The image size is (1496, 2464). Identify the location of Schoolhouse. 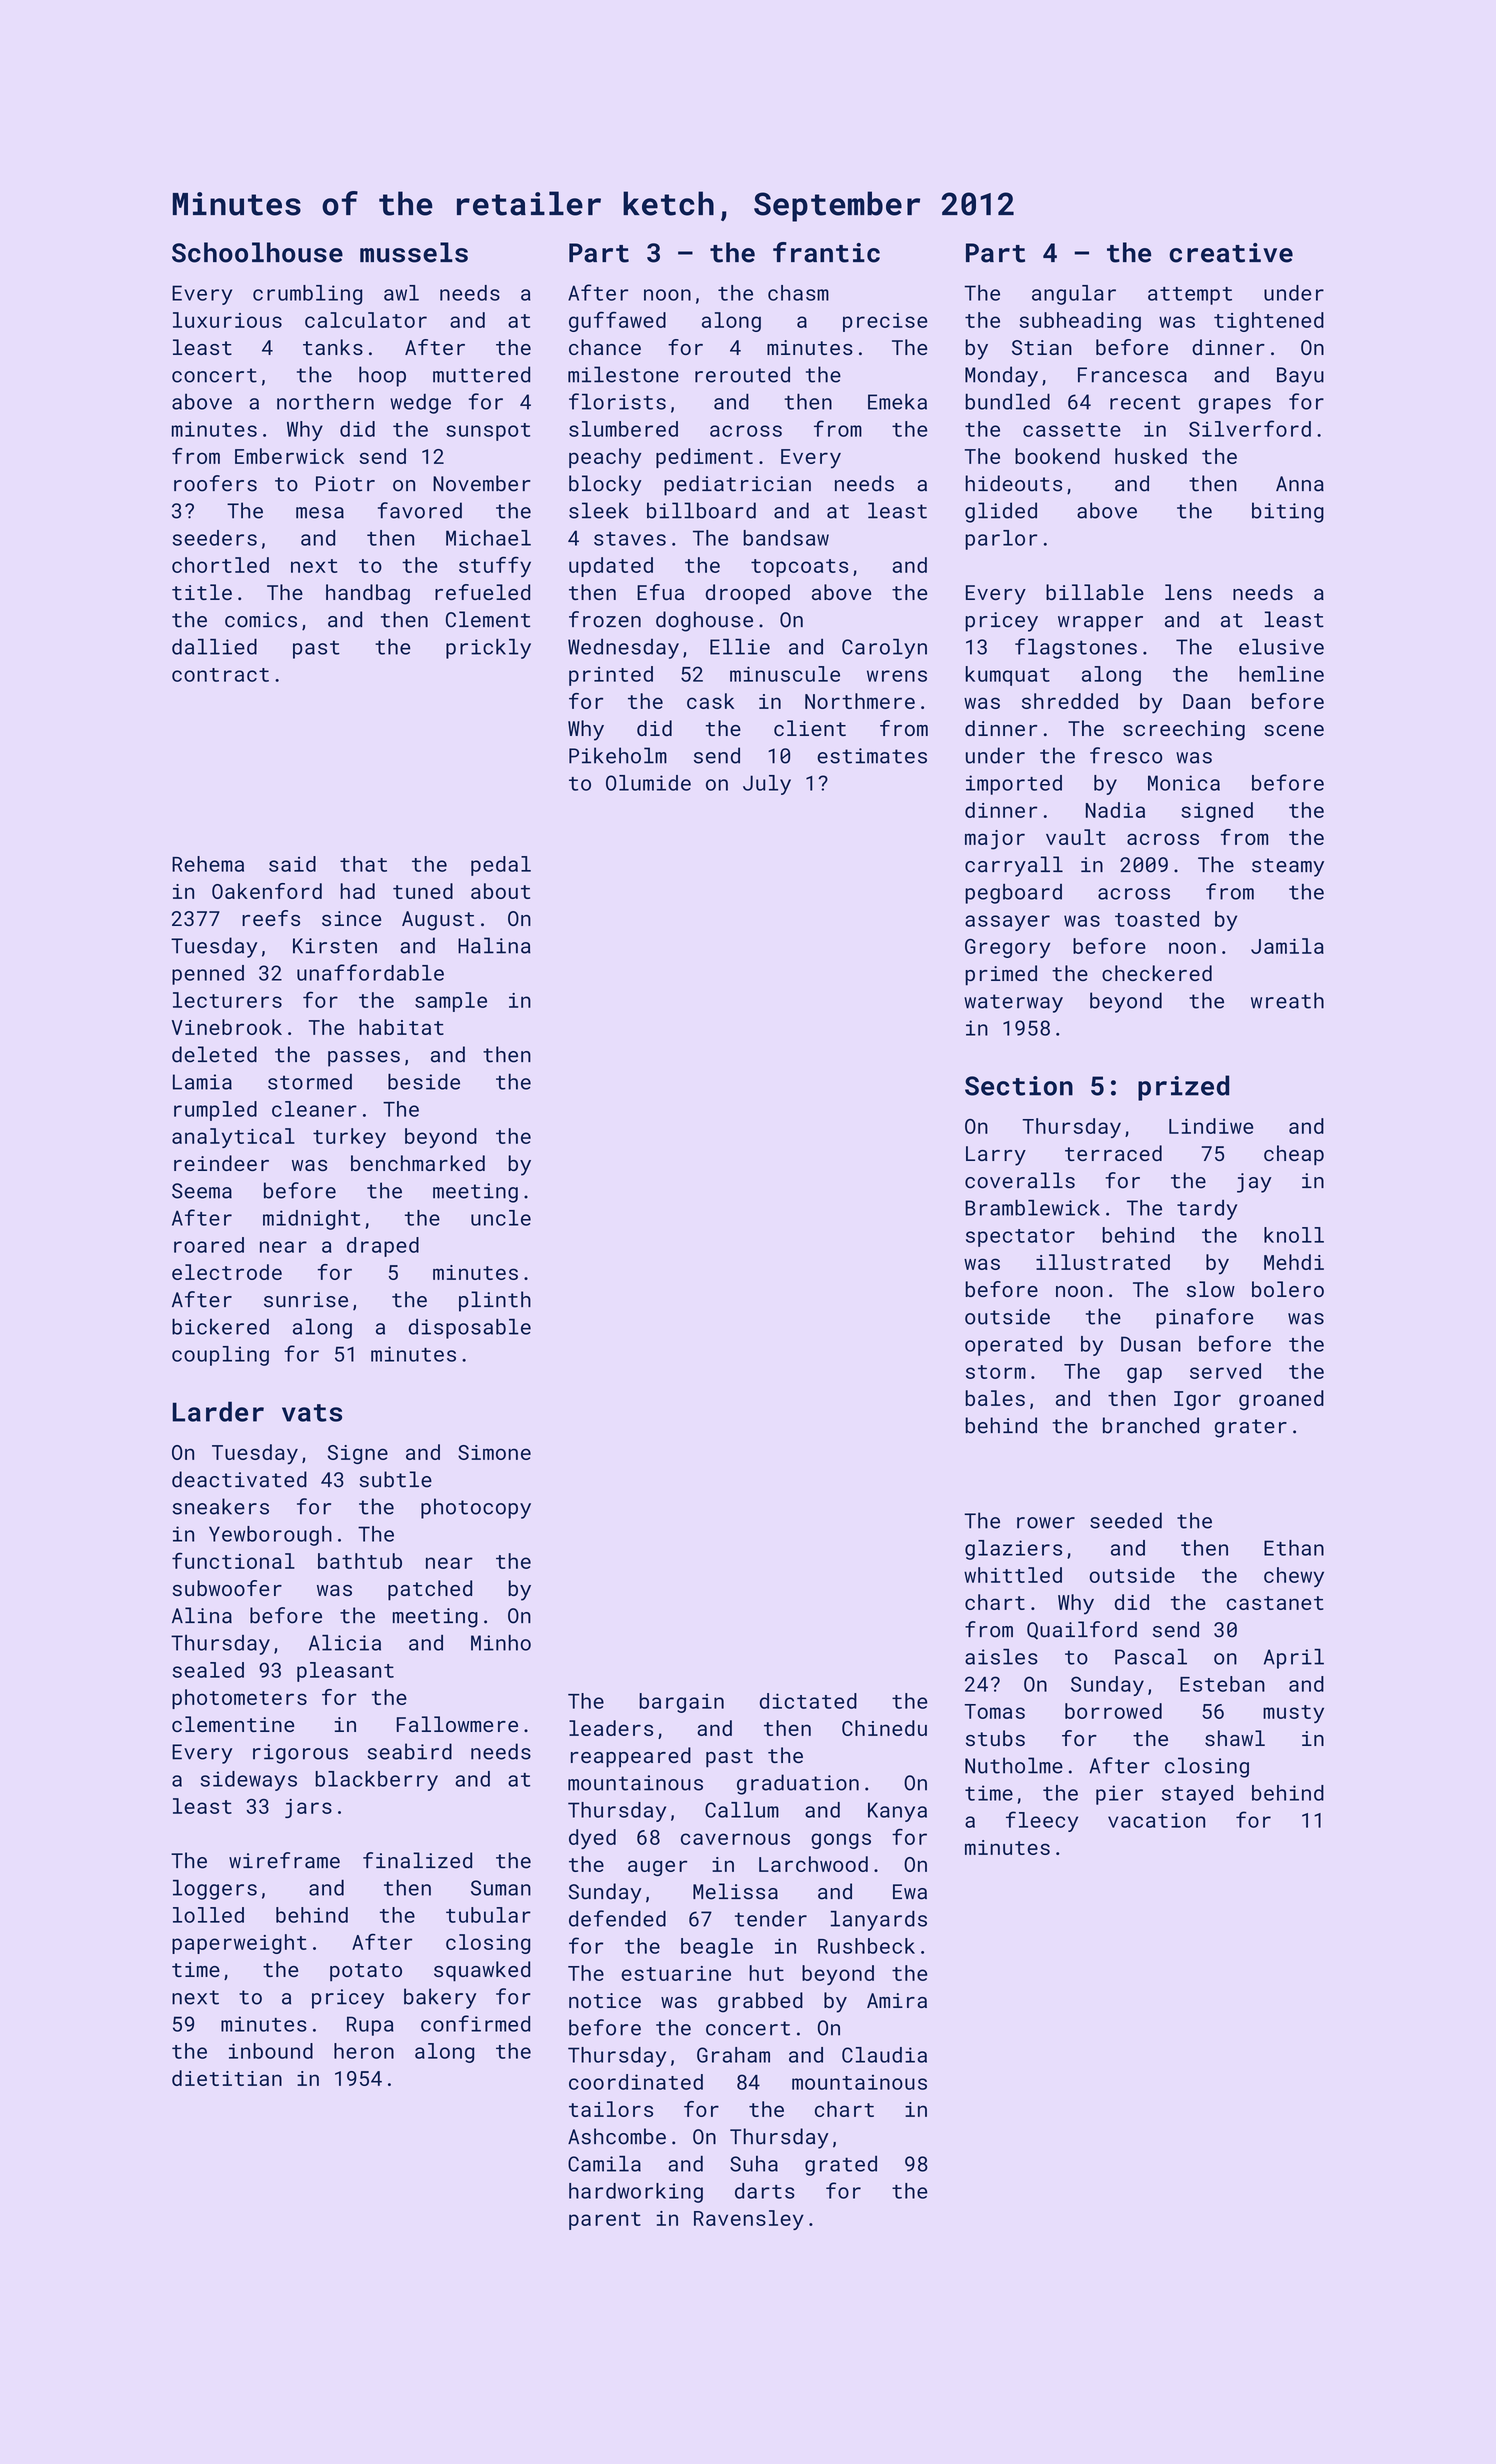
(257, 252).
